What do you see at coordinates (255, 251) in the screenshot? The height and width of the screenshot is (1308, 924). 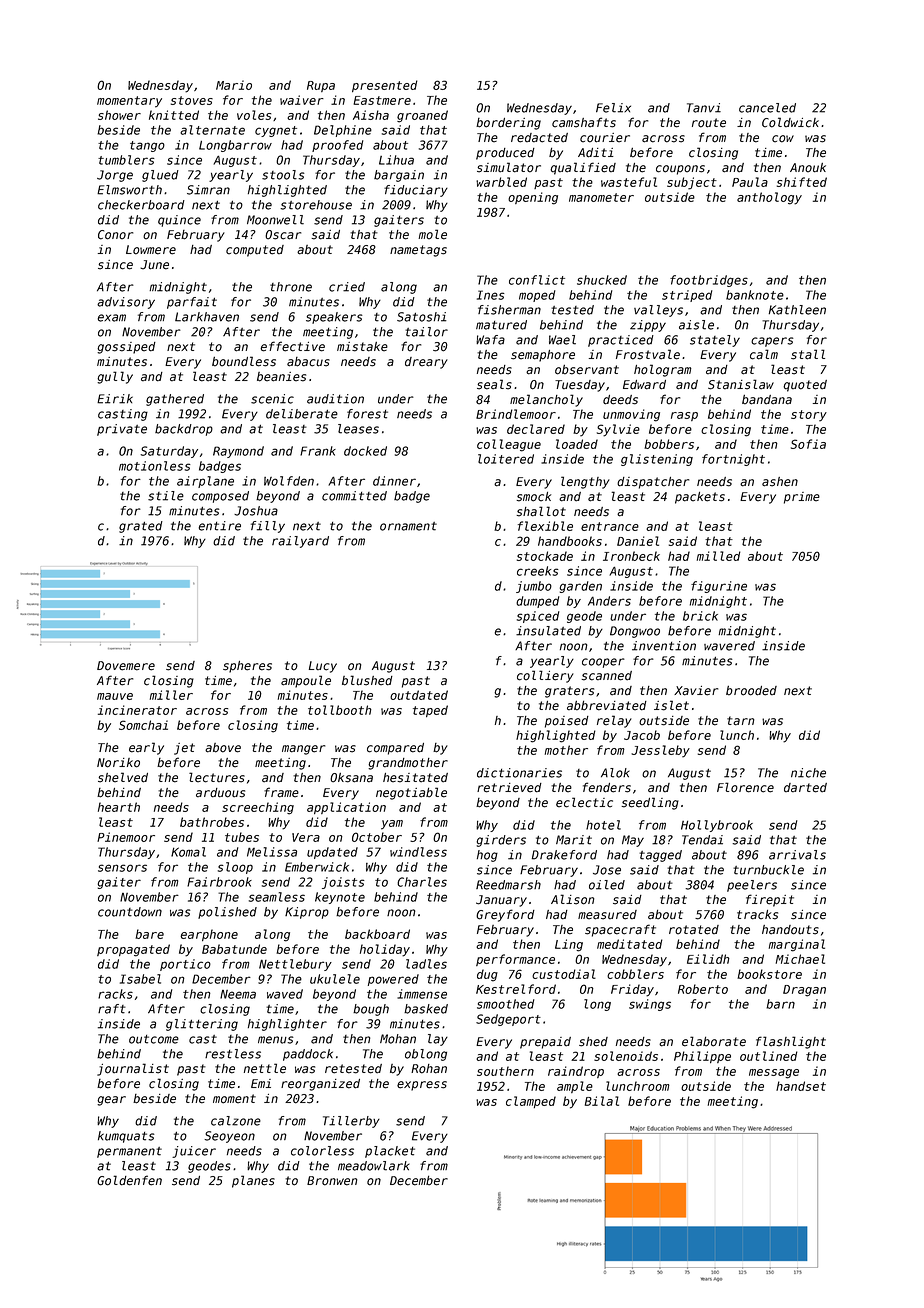 I see `computed` at bounding box center [255, 251].
